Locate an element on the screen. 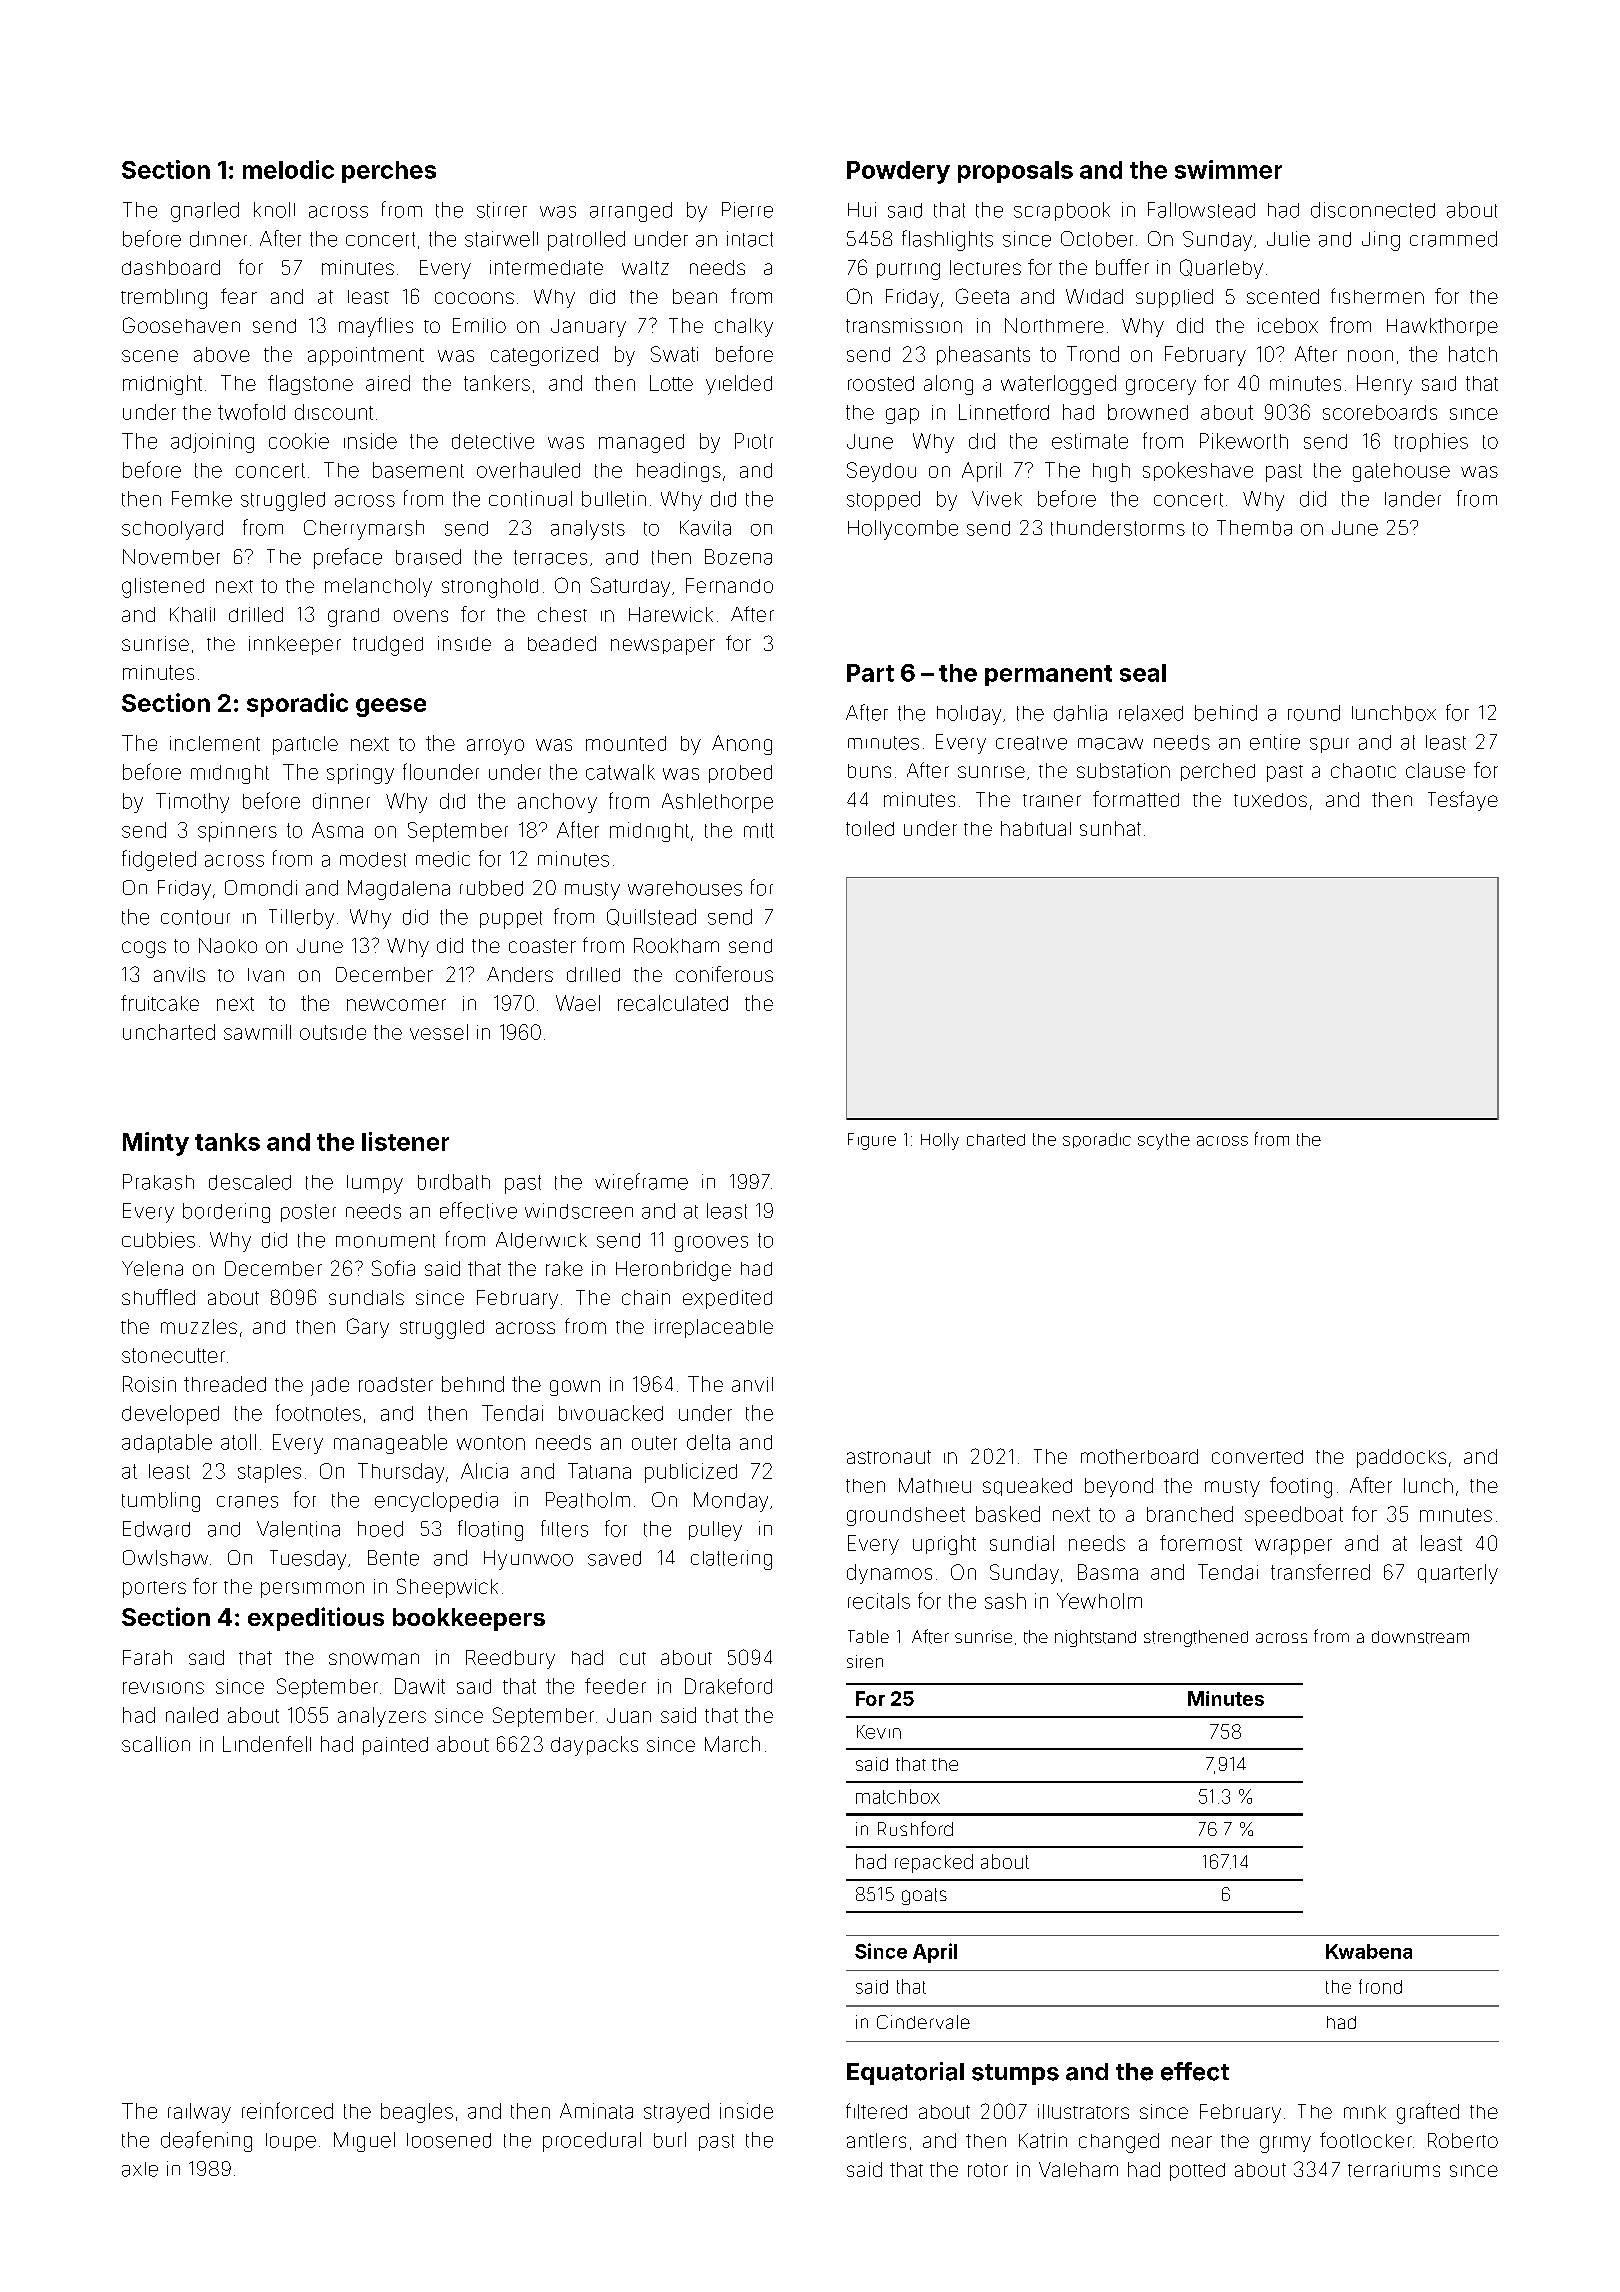 The width and height of the screenshot is (1620, 2292). matchbox is located at coordinates (898, 1796).
